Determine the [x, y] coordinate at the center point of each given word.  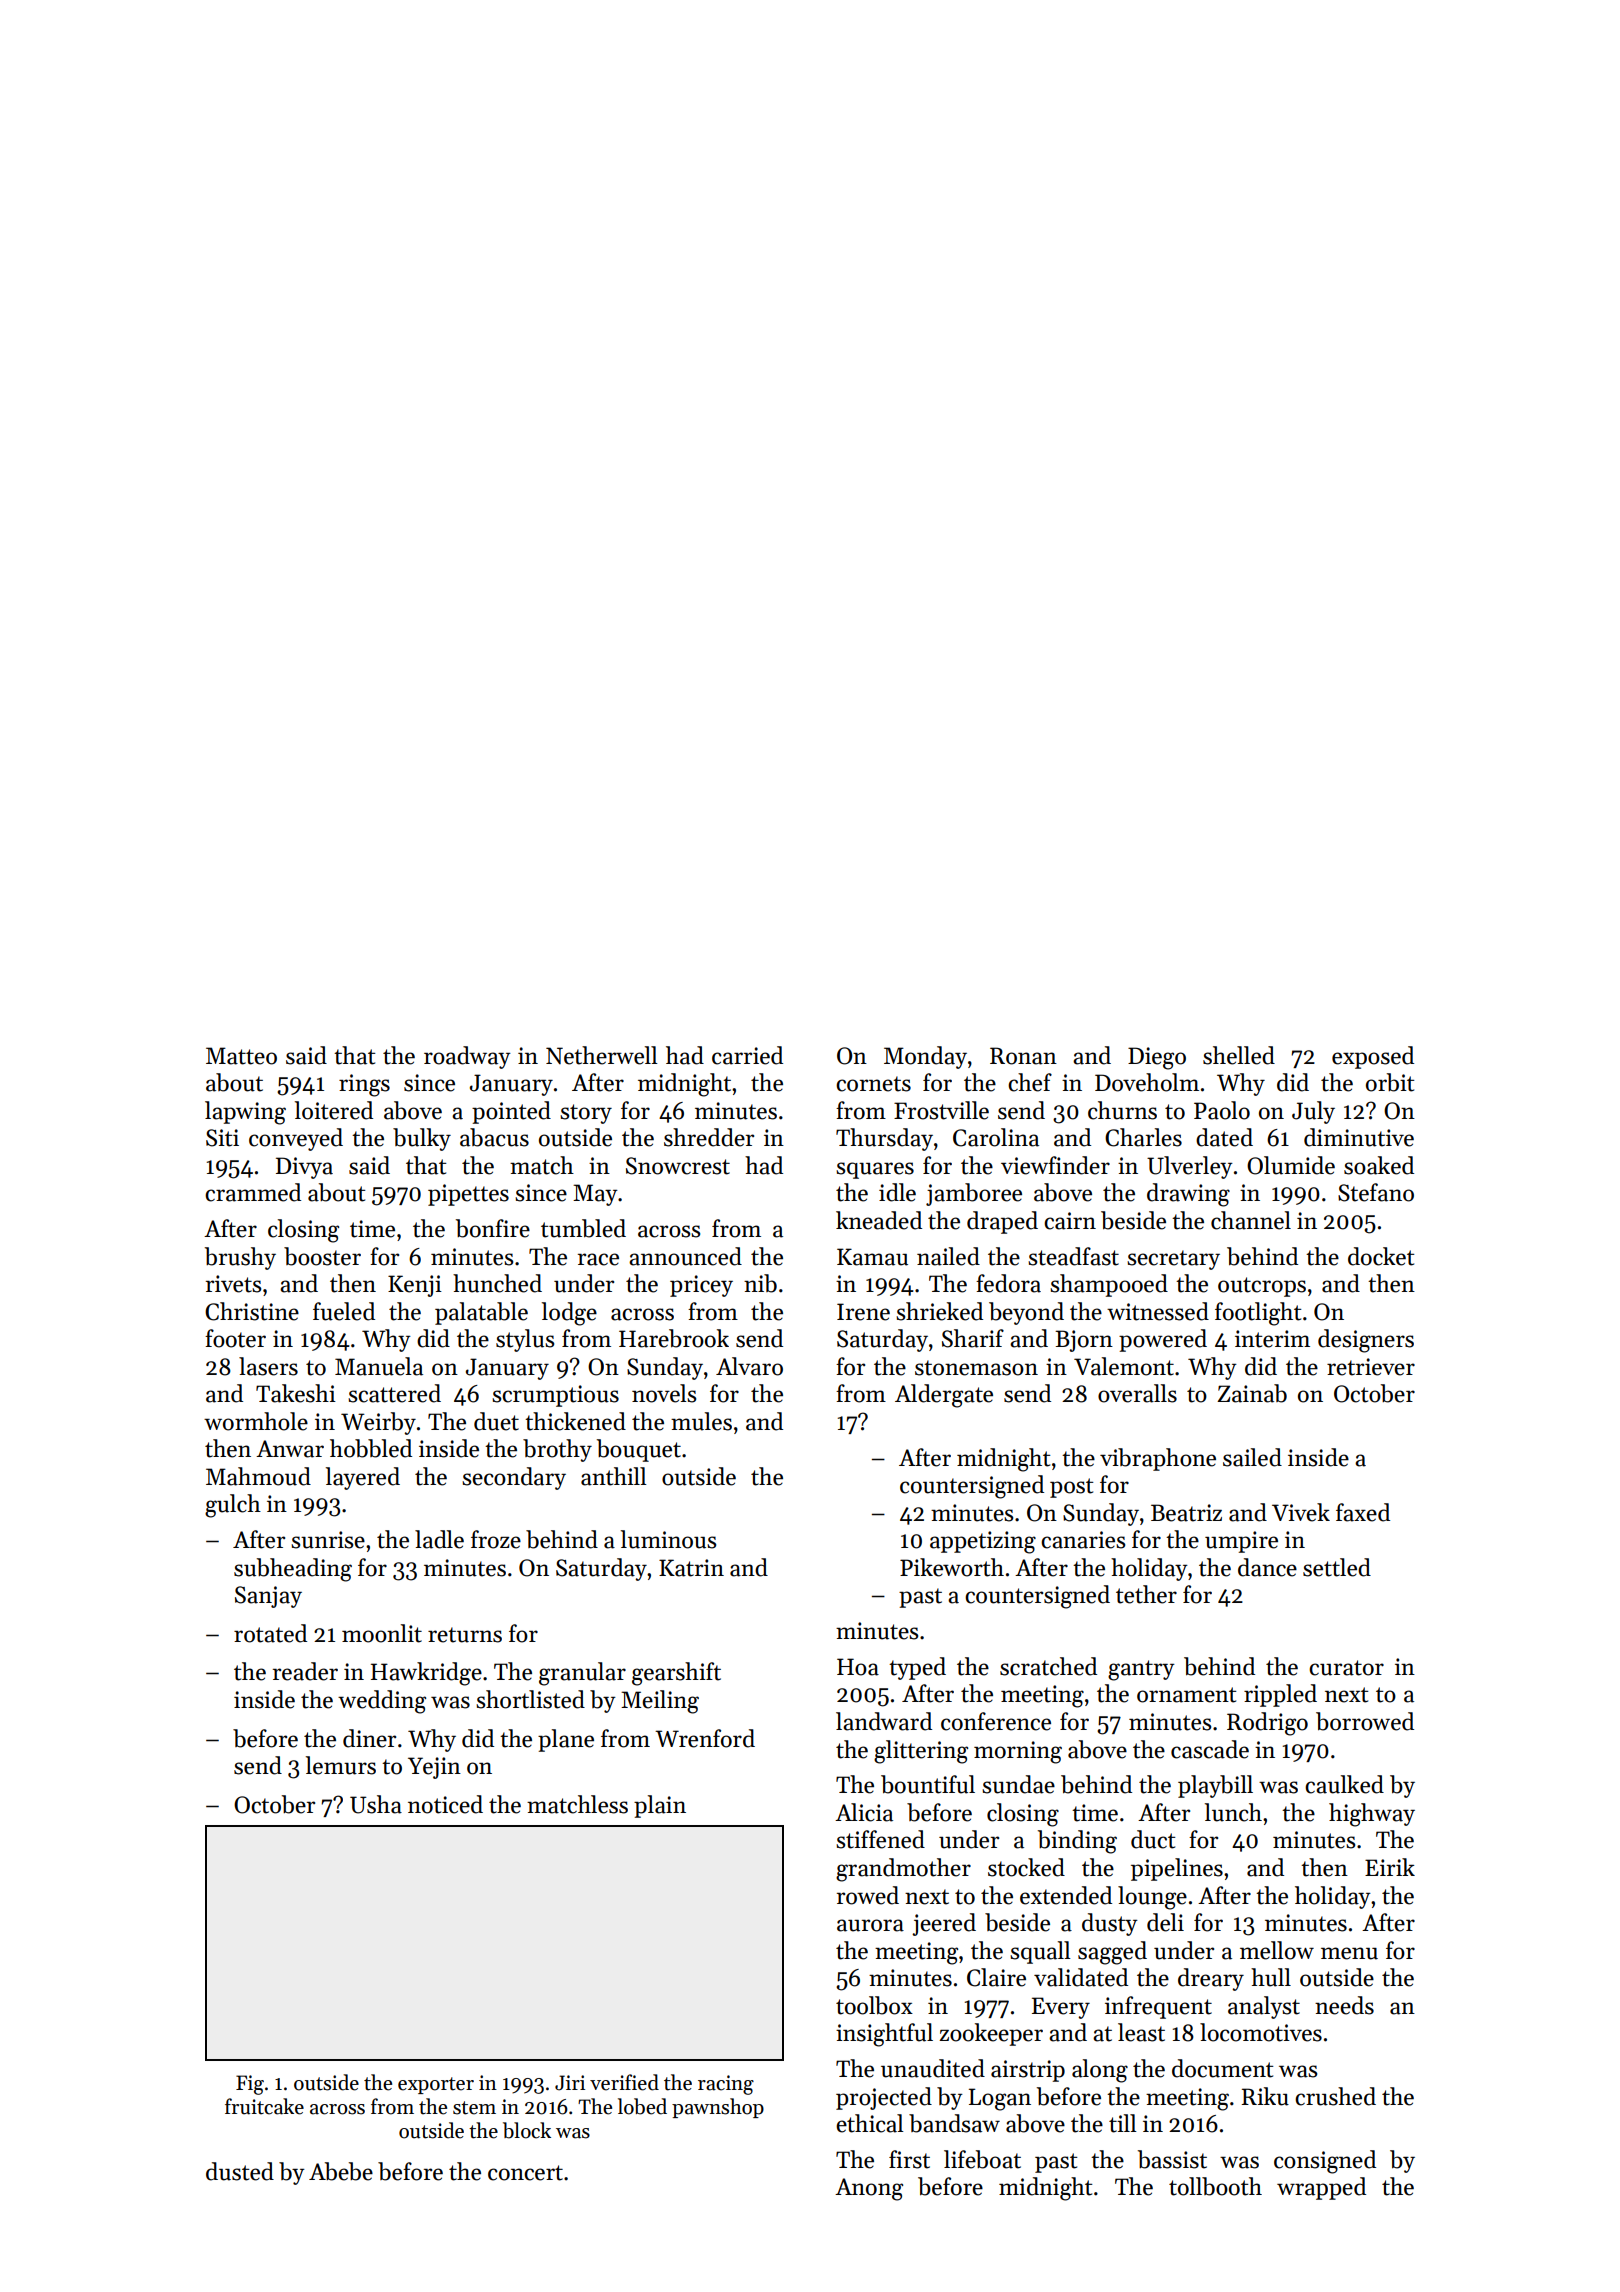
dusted [240, 2171]
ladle [439, 1539]
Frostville [941, 1110]
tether [1146, 1594]
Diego [1157, 1058]
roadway [467, 1057]
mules [701, 1421]
